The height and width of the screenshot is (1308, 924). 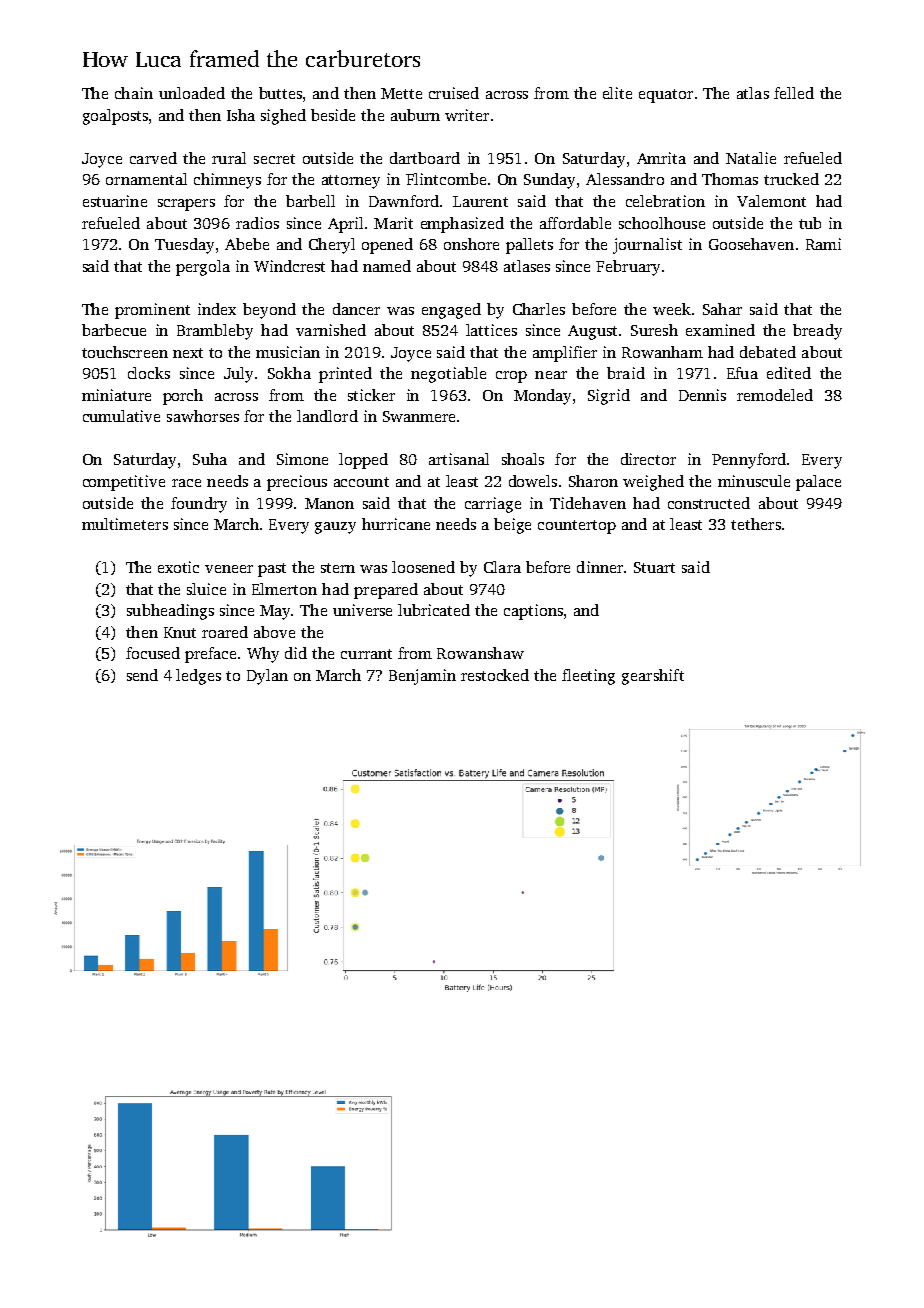 What do you see at coordinates (551, 375) in the screenshot?
I see `near` at bounding box center [551, 375].
